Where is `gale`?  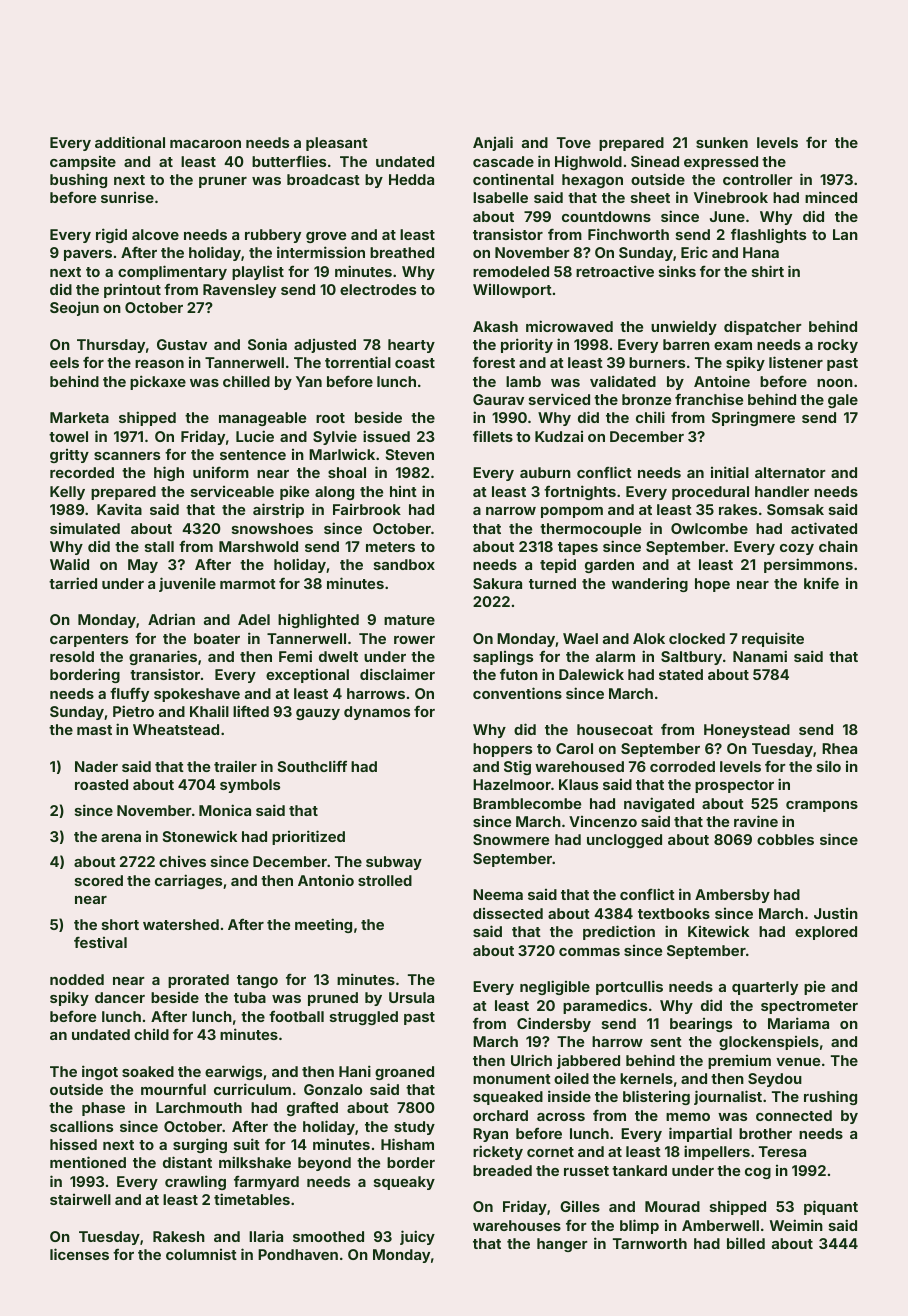 gale is located at coordinates (843, 401).
